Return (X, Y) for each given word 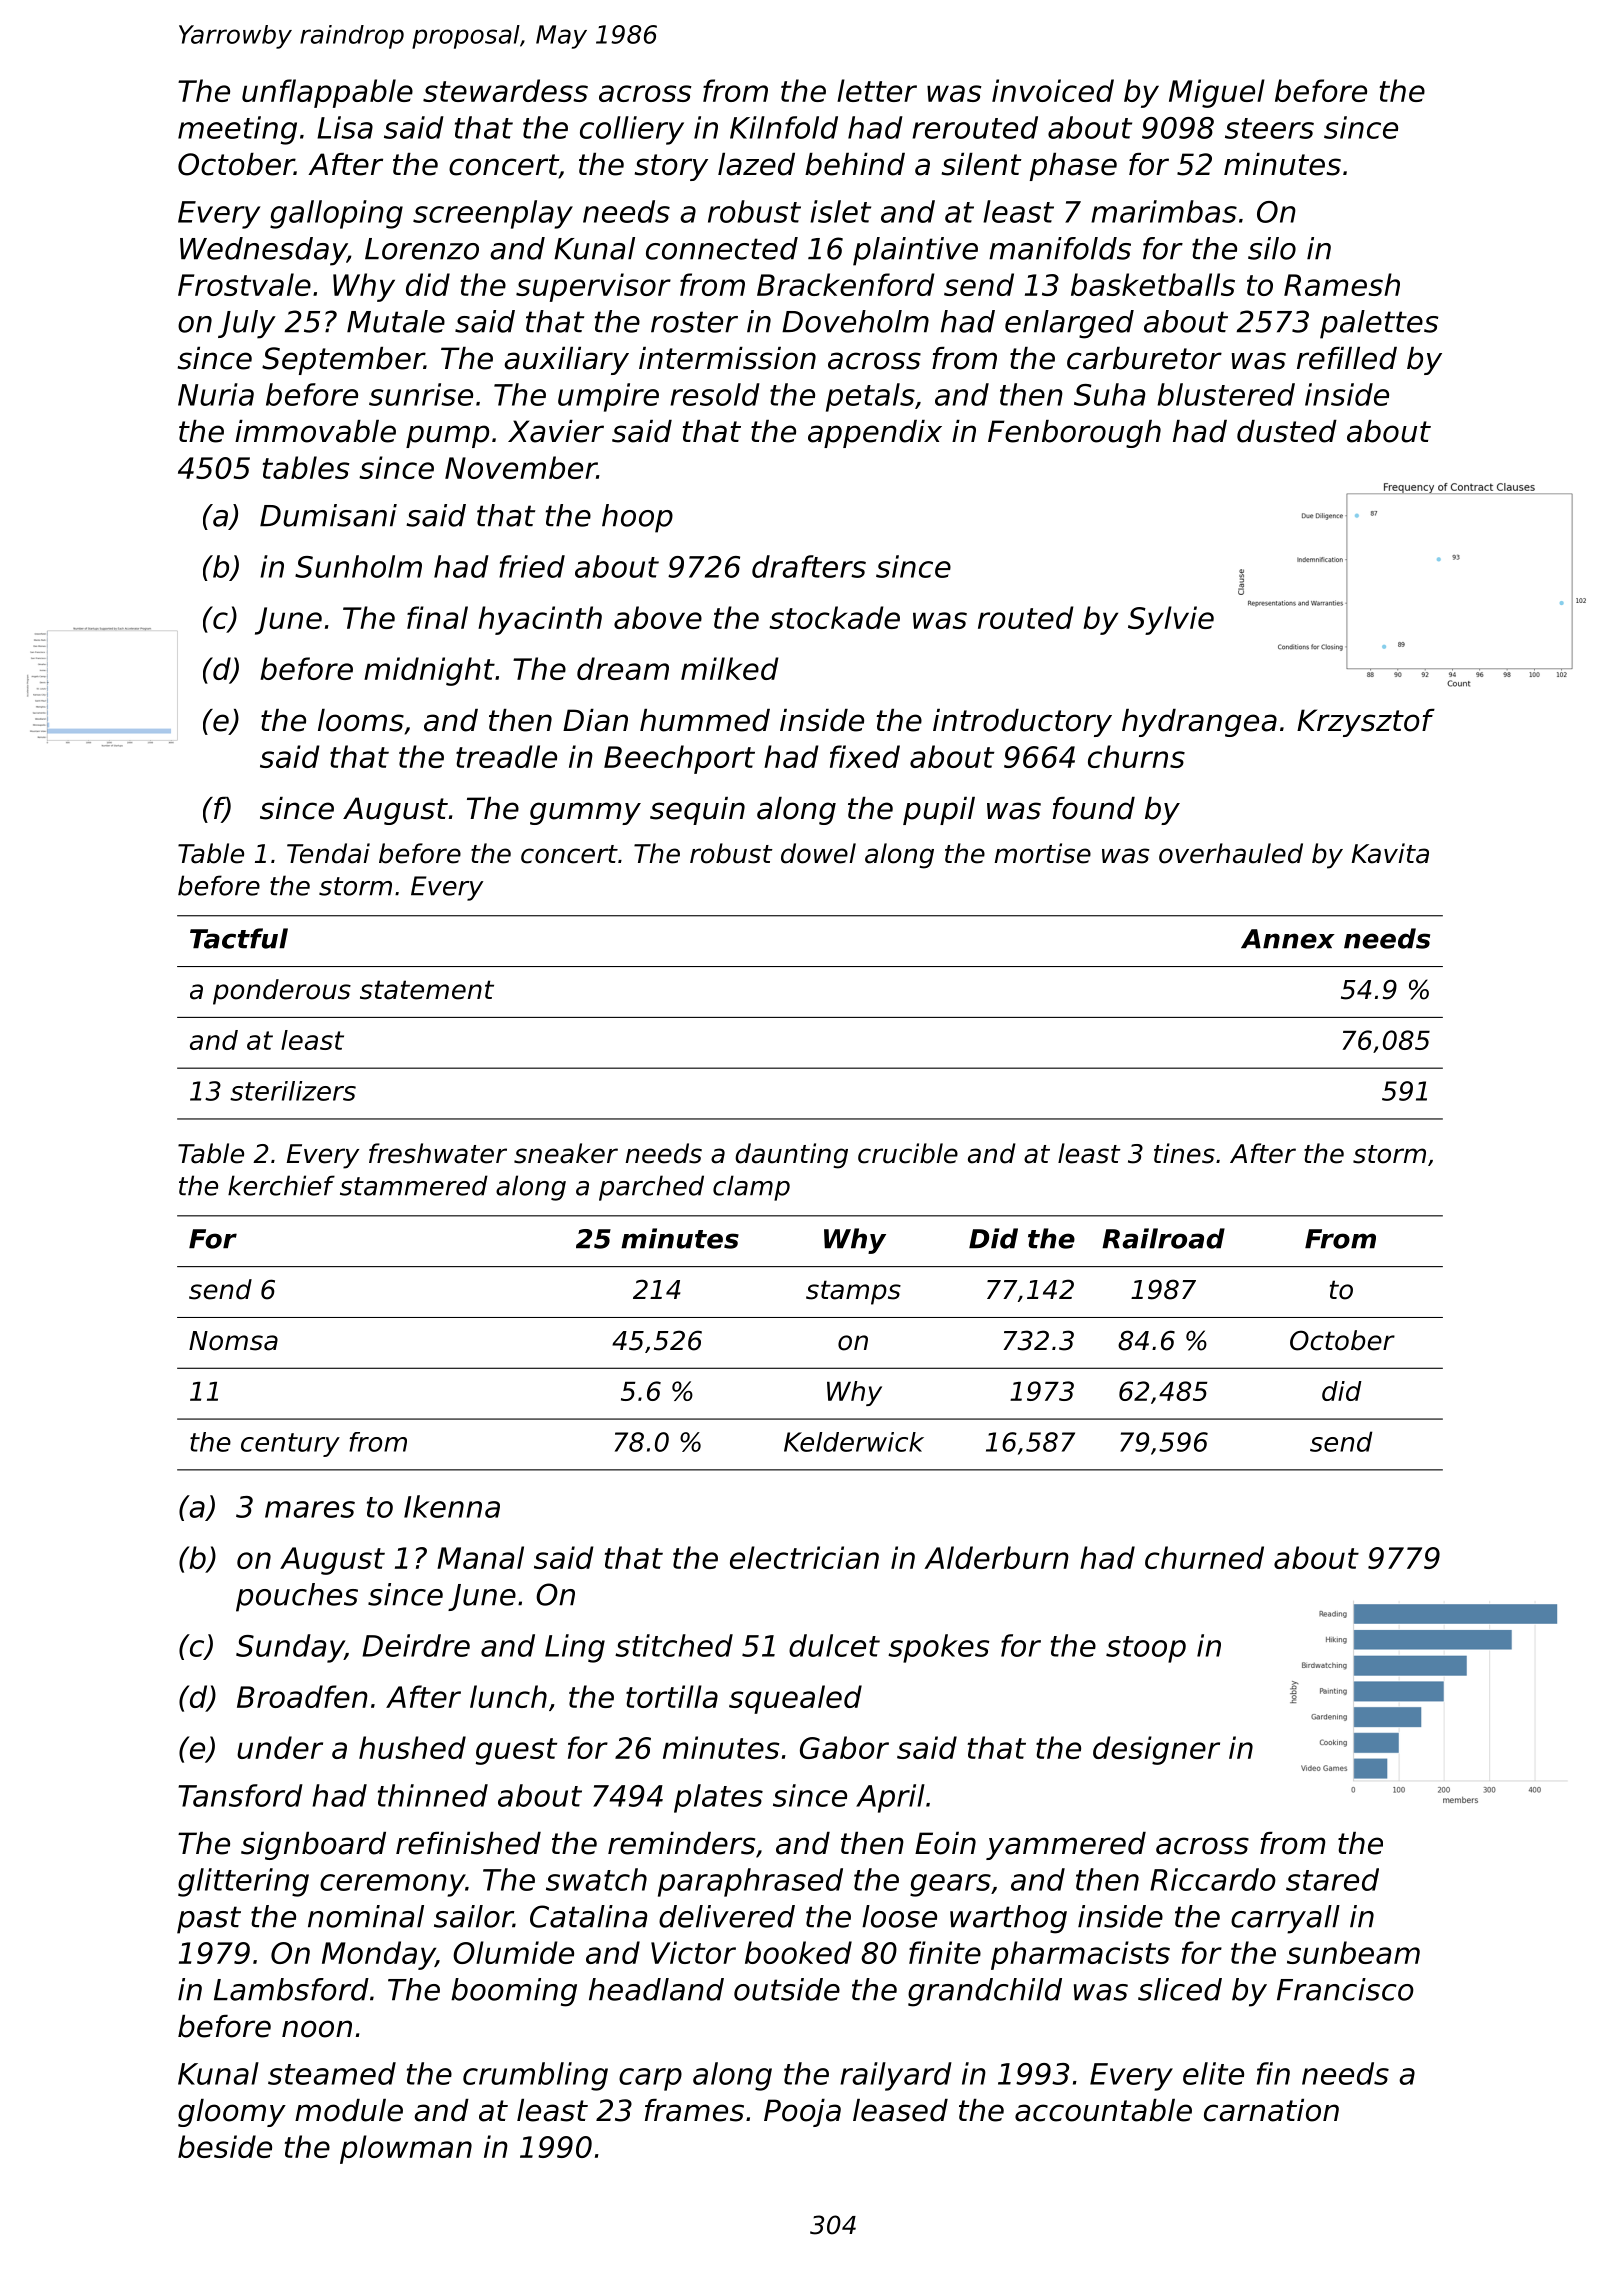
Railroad (1163, 1238)
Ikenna (452, 1506)
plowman (406, 2149)
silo (1272, 248)
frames (694, 2110)
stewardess (505, 90)
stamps (853, 1292)
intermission (727, 358)
